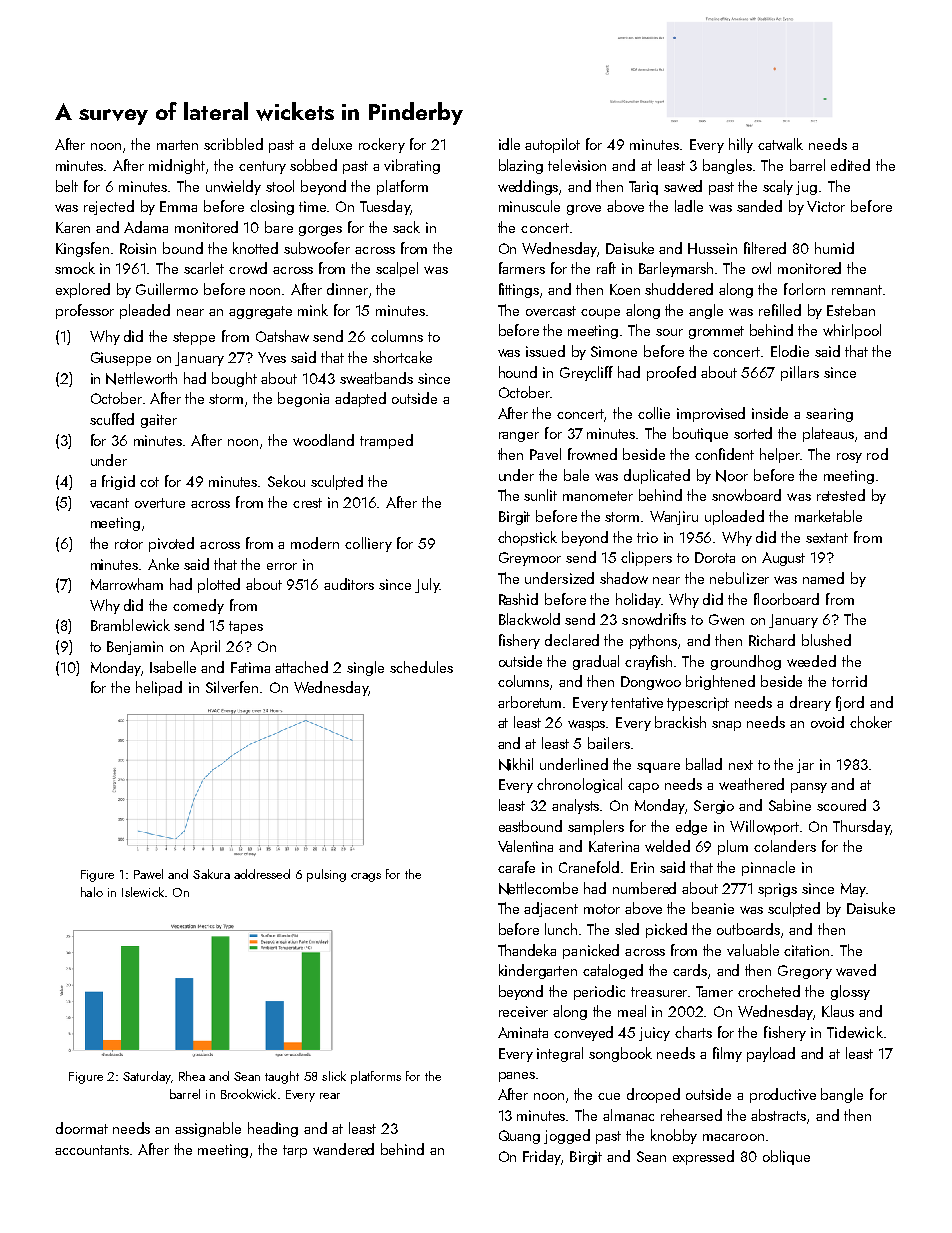 The height and width of the document is (1233, 952). What do you see at coordinates (674, 1136) in the document?
I see `knobby` at bounding box center [674, 1136].
